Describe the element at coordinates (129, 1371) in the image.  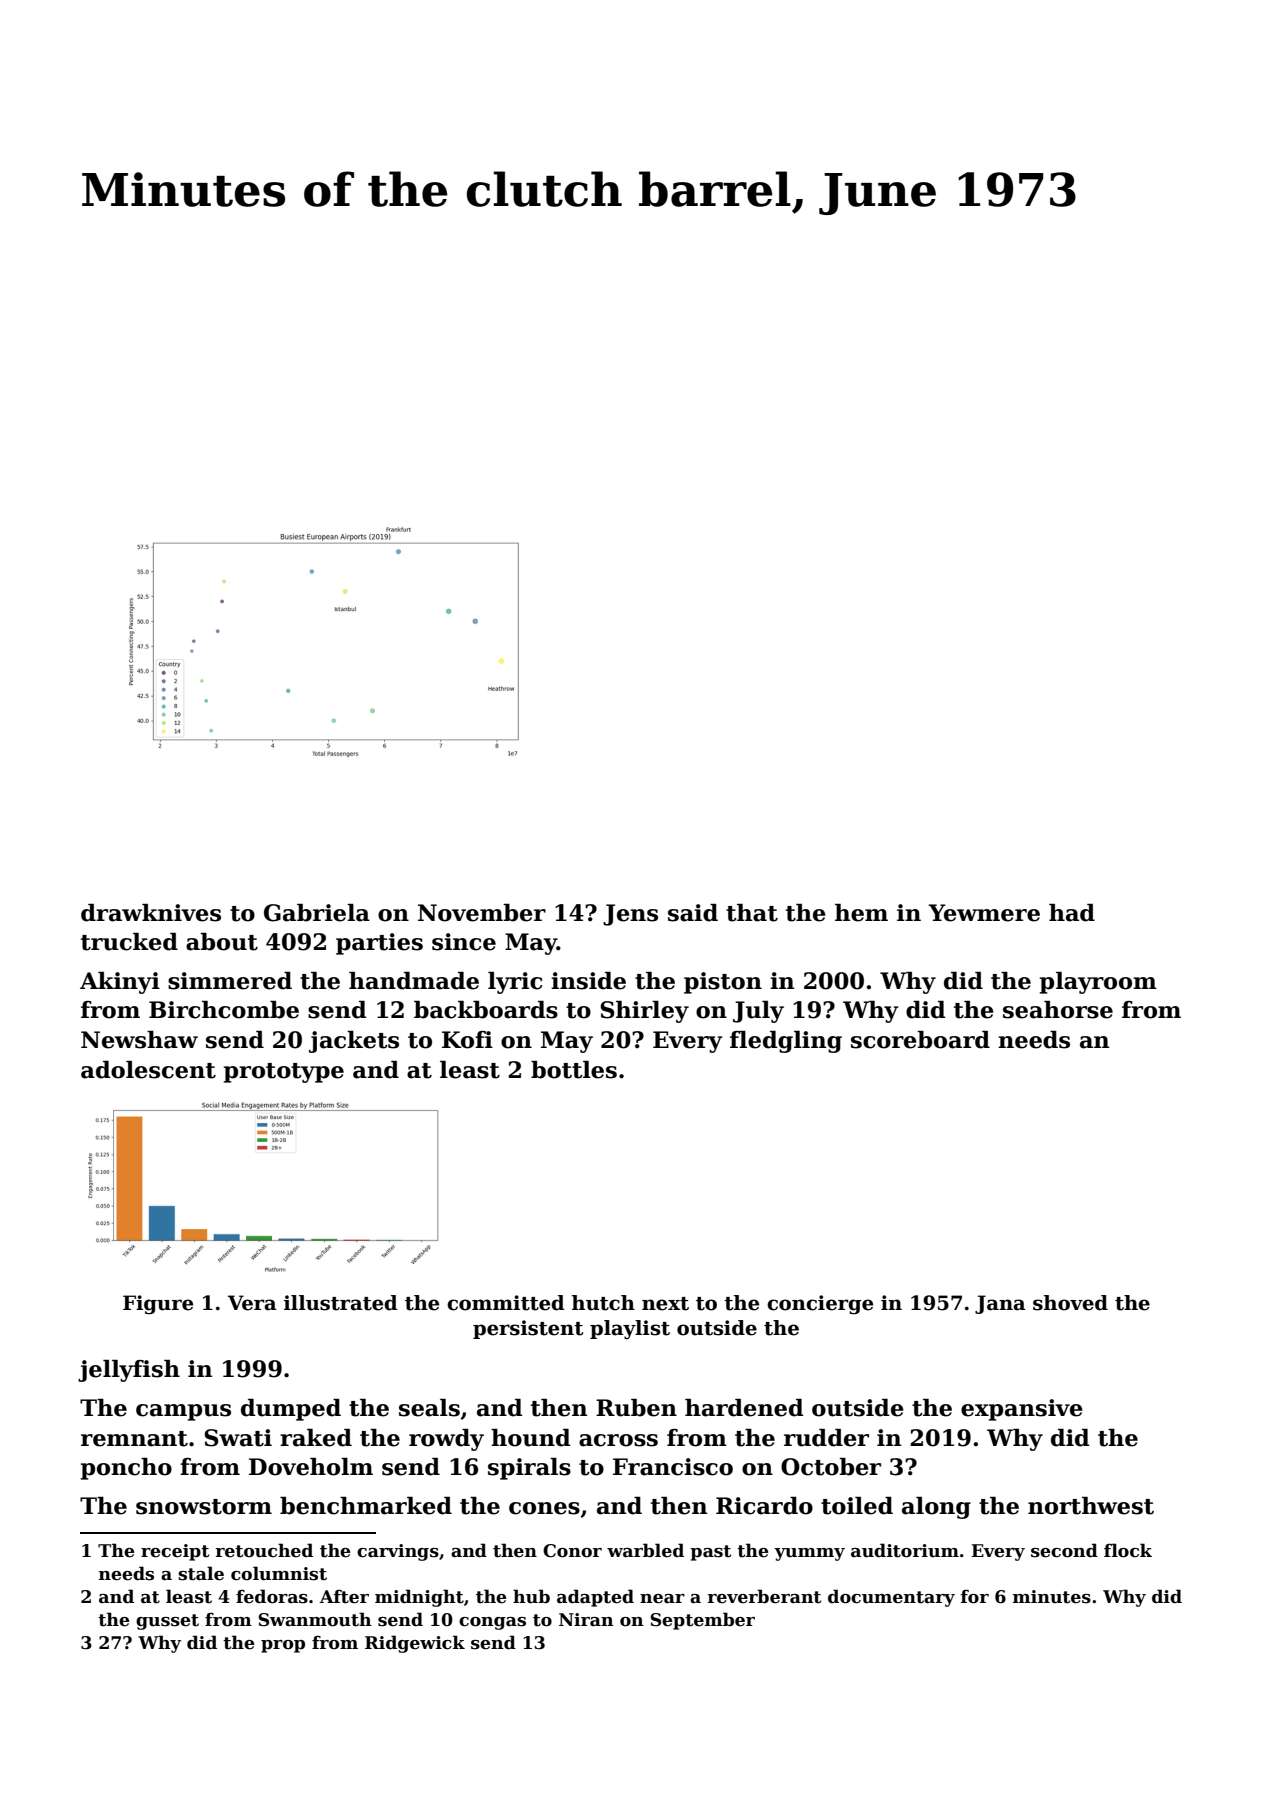
I see `jellyfish` at that location.
